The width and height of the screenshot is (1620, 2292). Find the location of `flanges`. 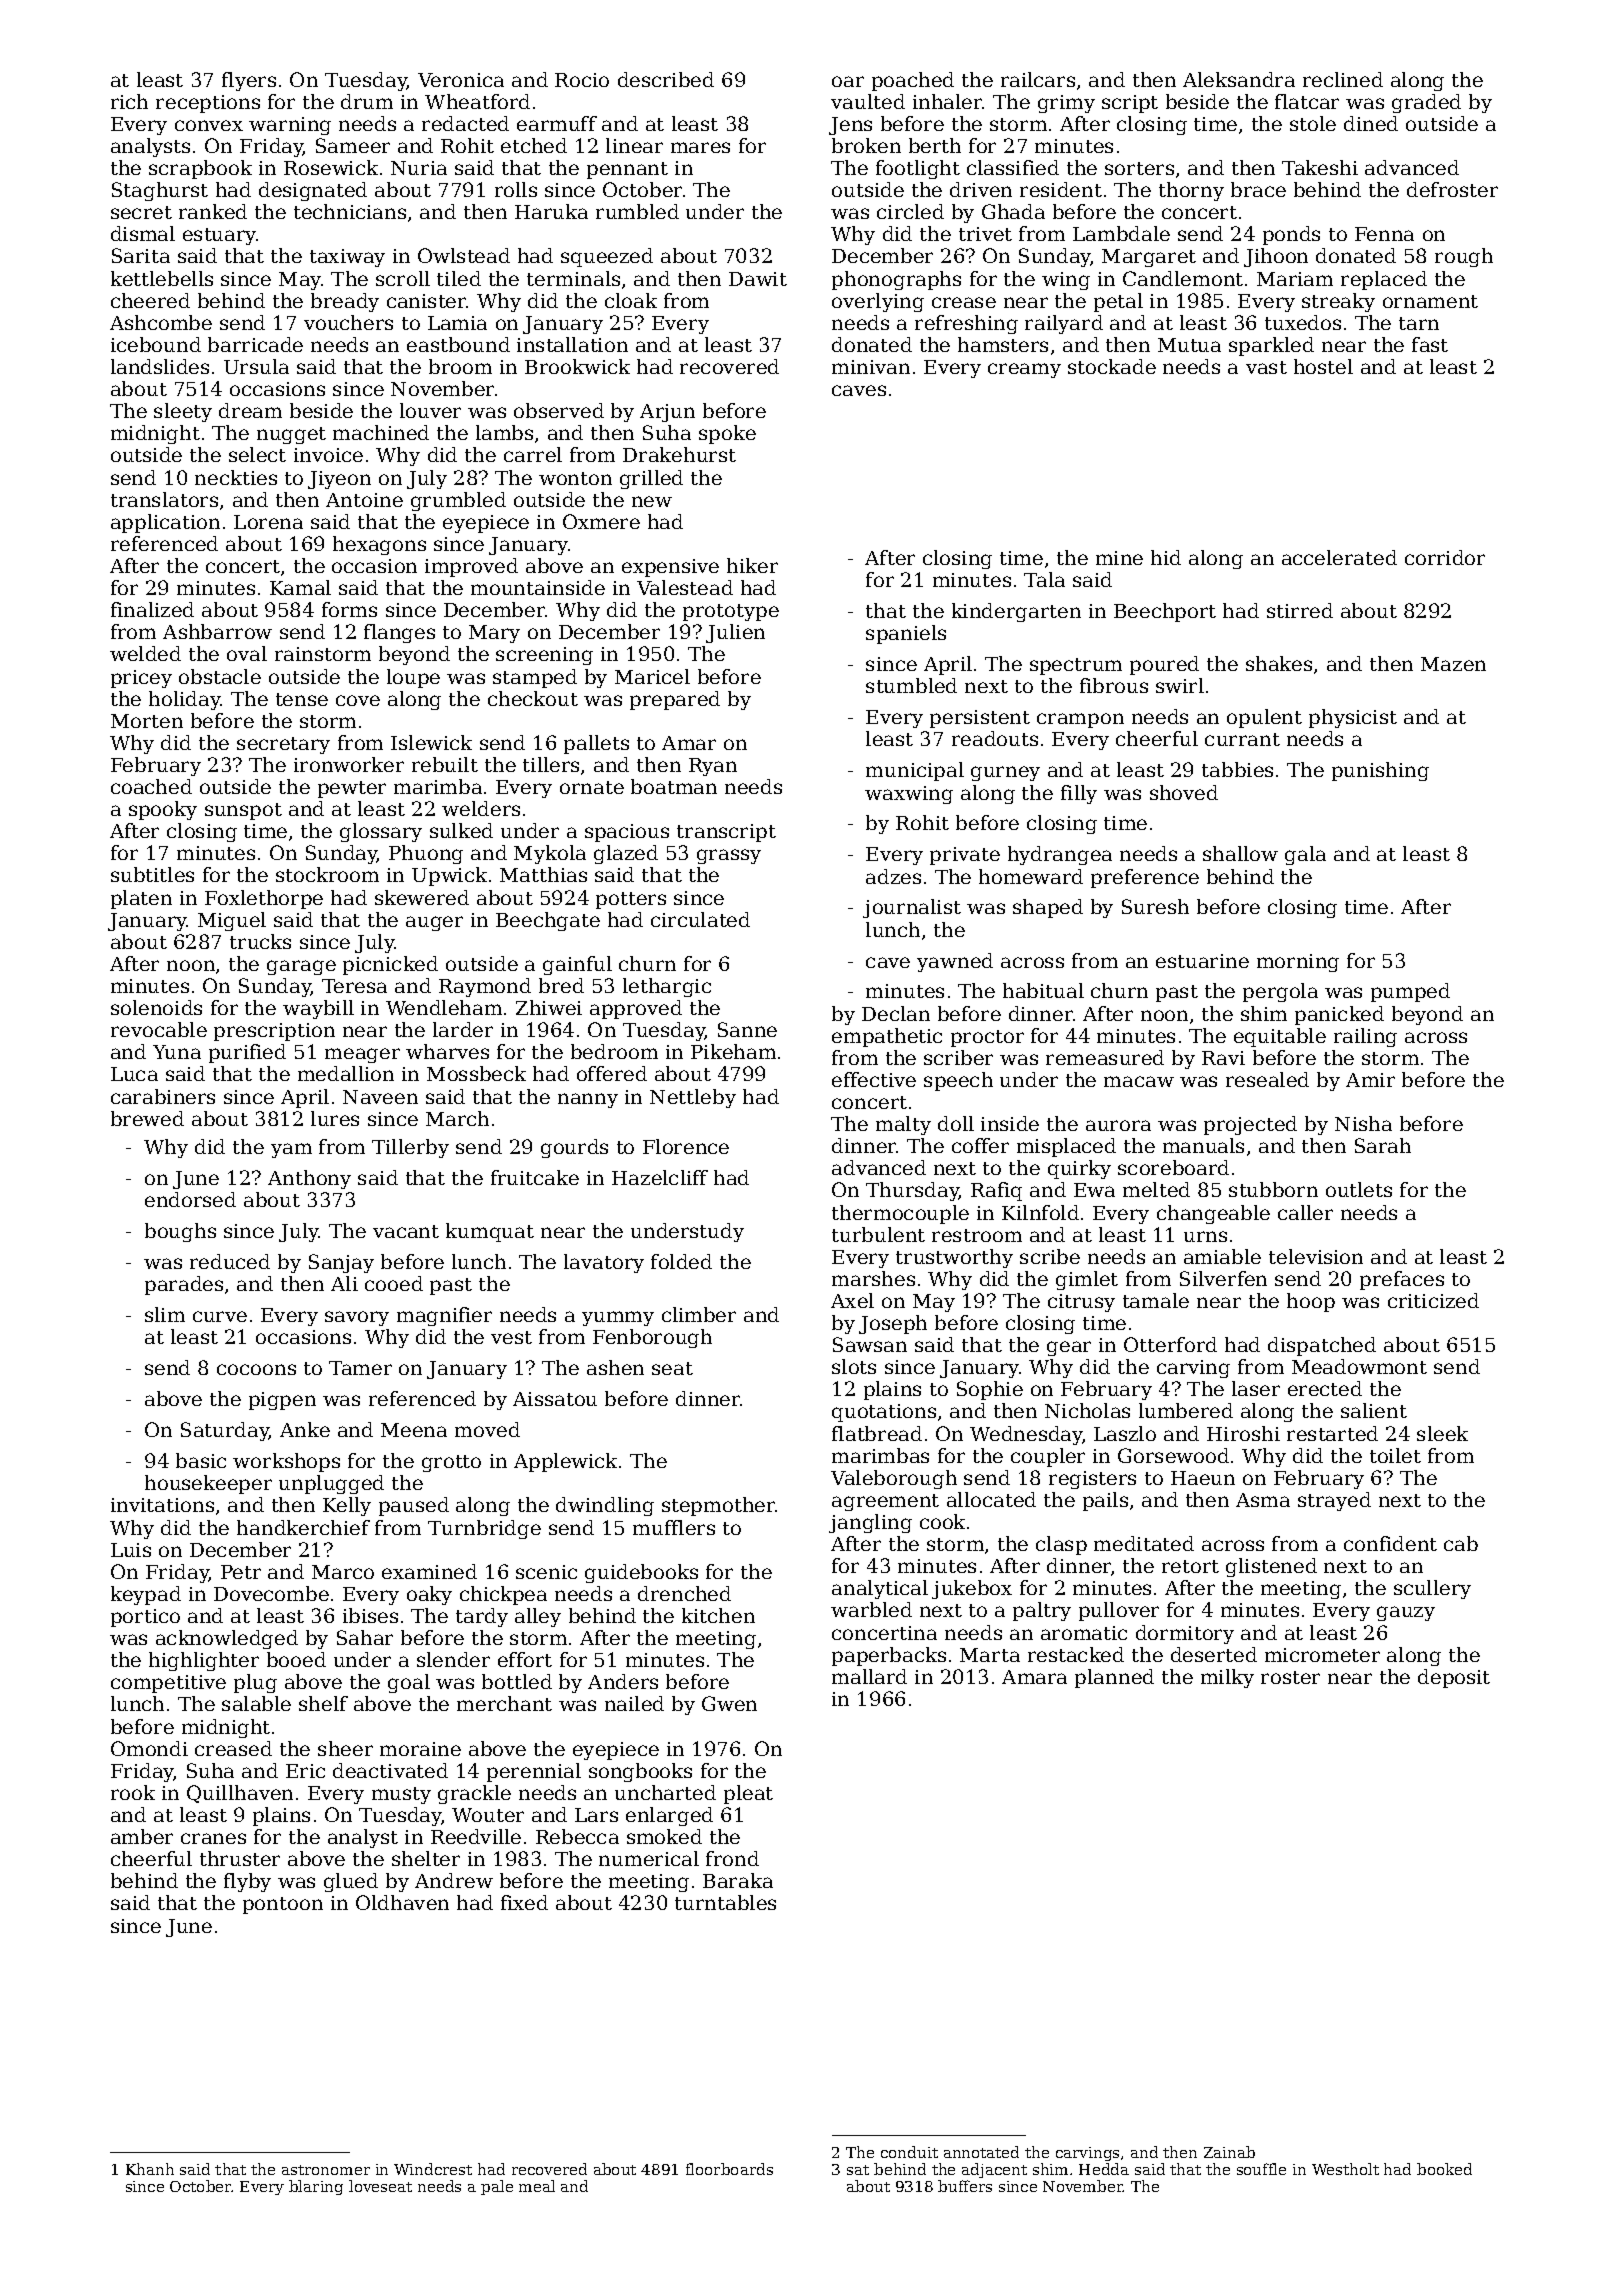

flanges is located at coordinates (399, 633).
